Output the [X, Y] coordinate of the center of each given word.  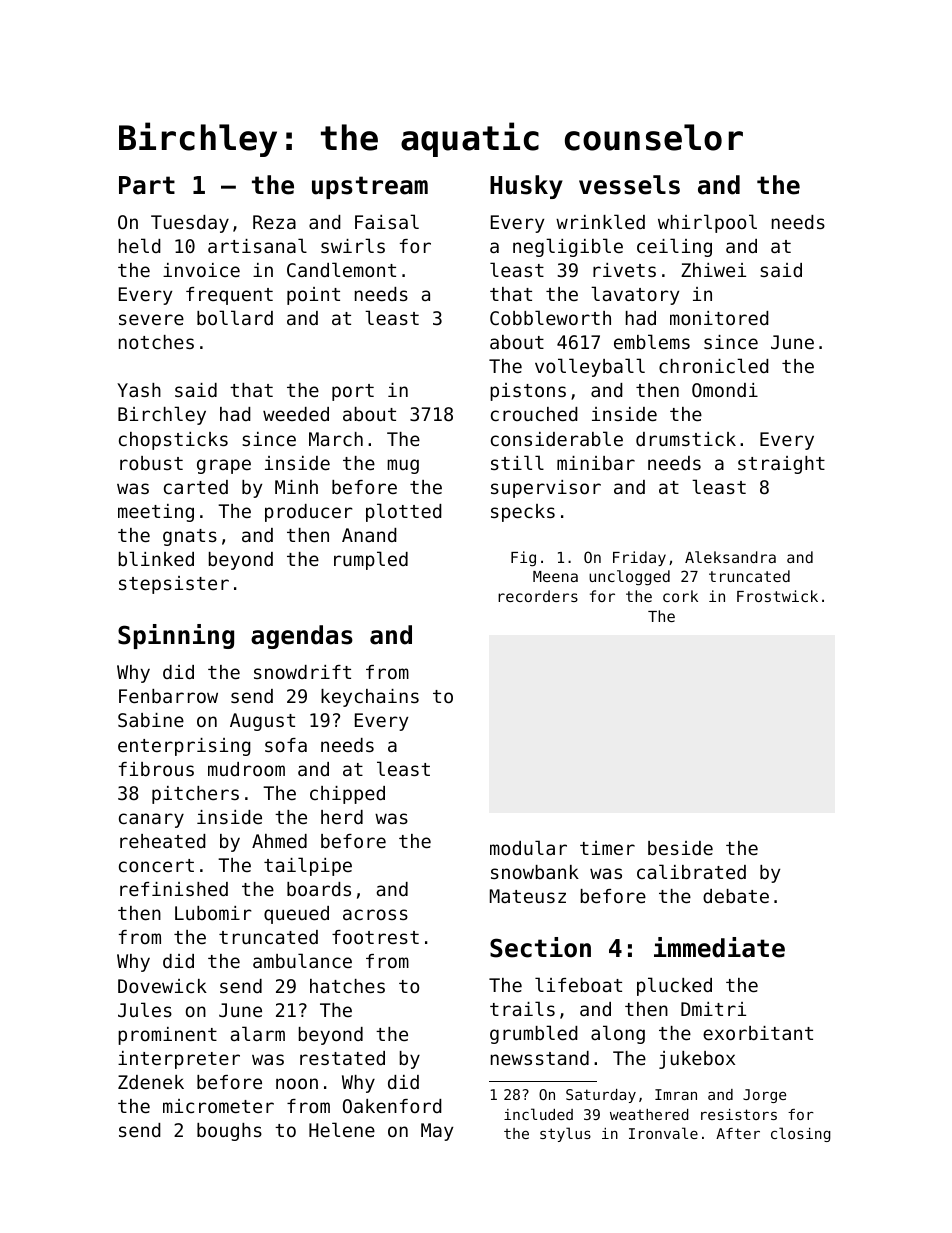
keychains [370, 698]
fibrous [156, 769]
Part [147, 185]
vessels [629, 185]
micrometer [218, 1106]
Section [540, 947]
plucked [674, 986]
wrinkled [600, 221]
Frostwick [777, 596]
